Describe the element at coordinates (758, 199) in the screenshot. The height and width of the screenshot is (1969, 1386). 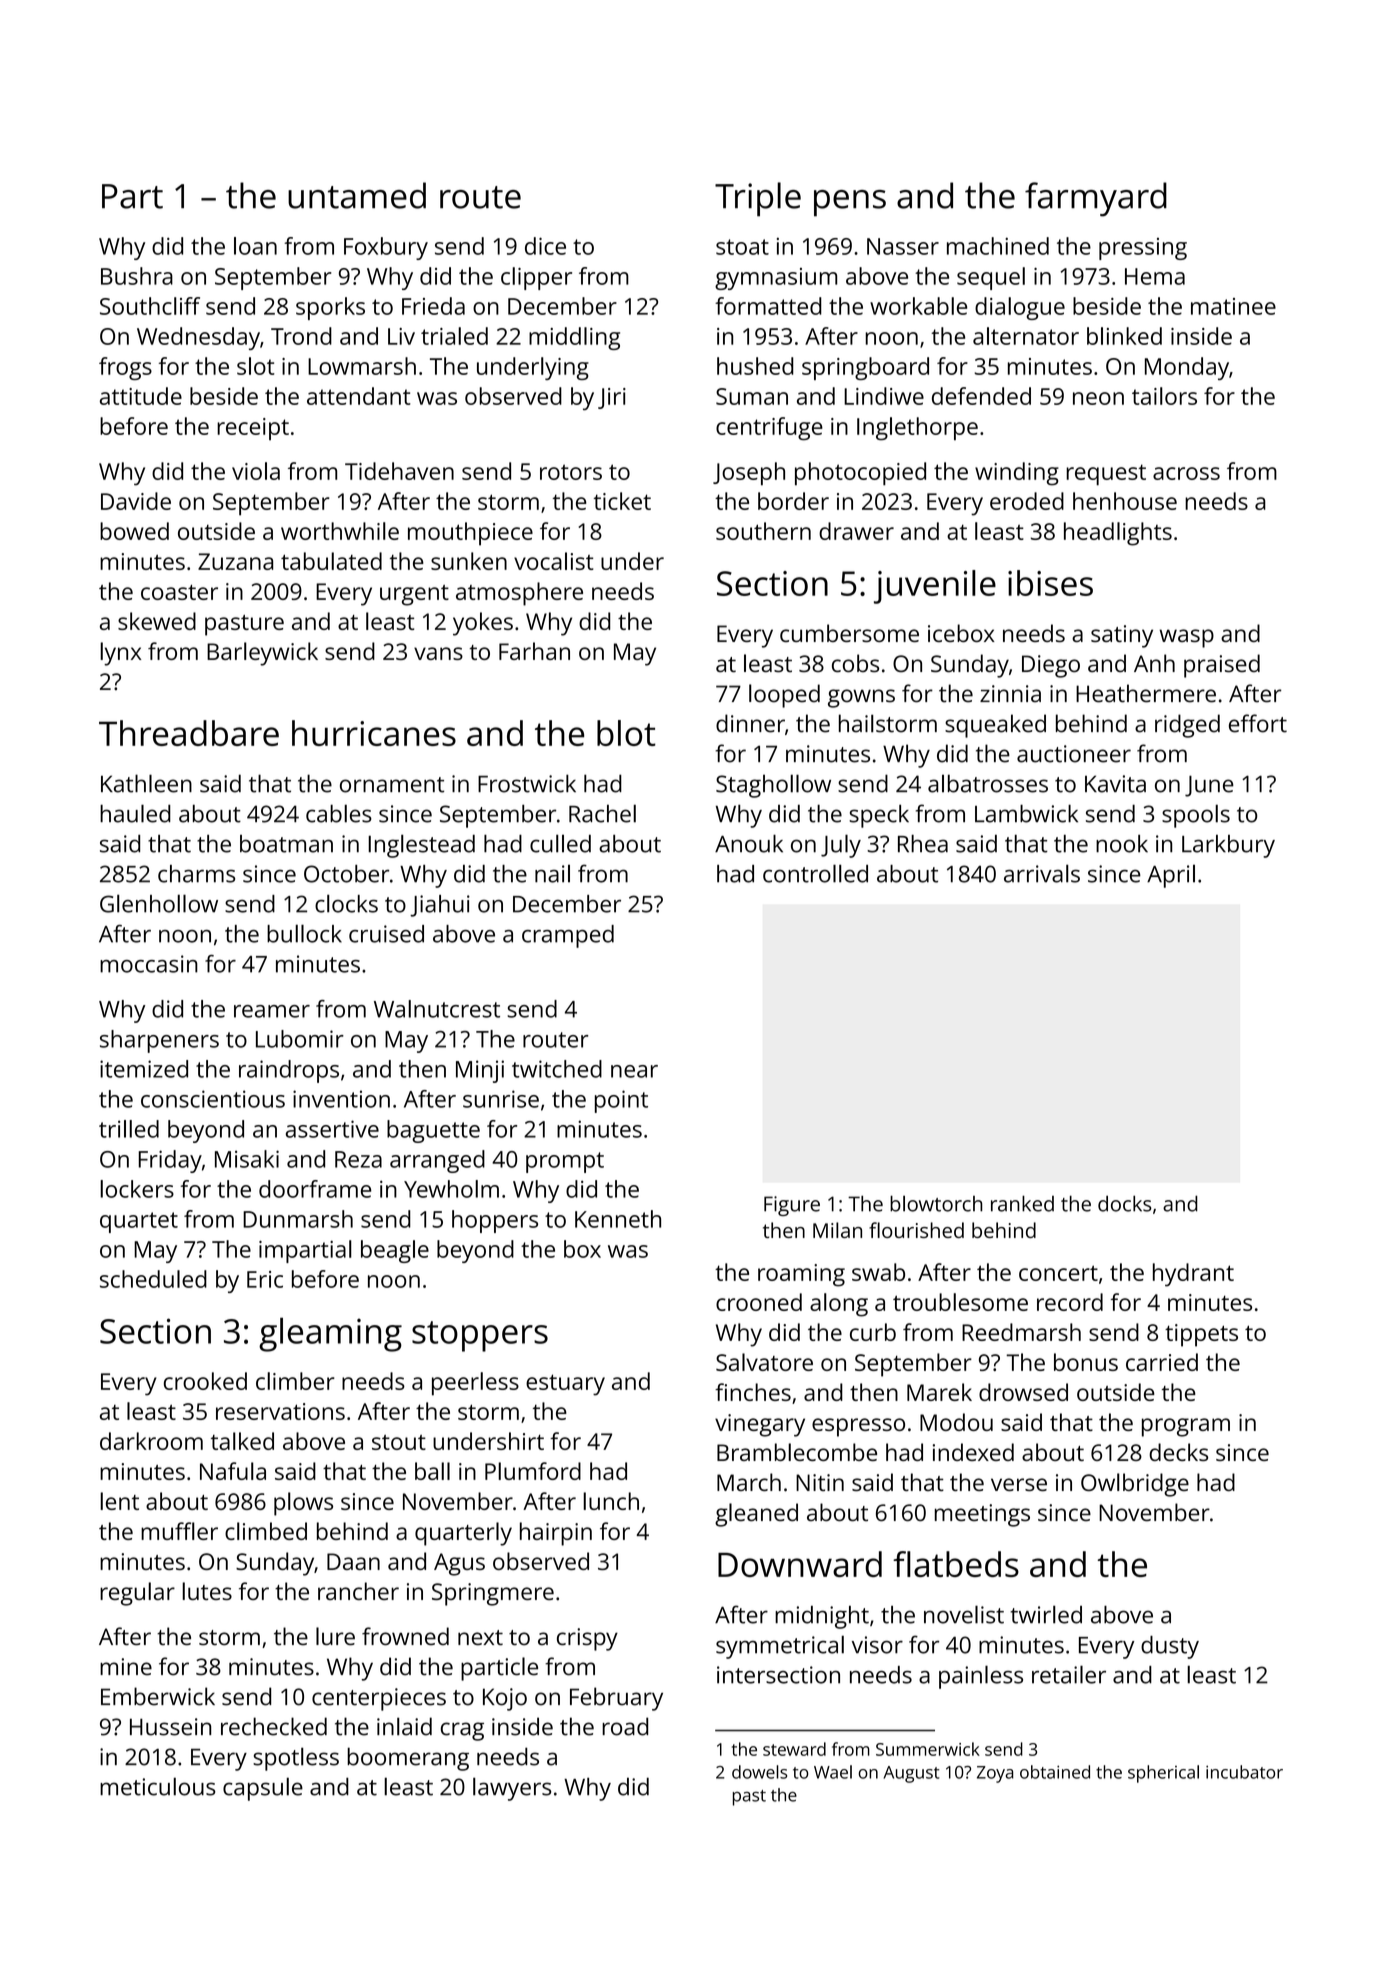
I see `Triple` at that location.
